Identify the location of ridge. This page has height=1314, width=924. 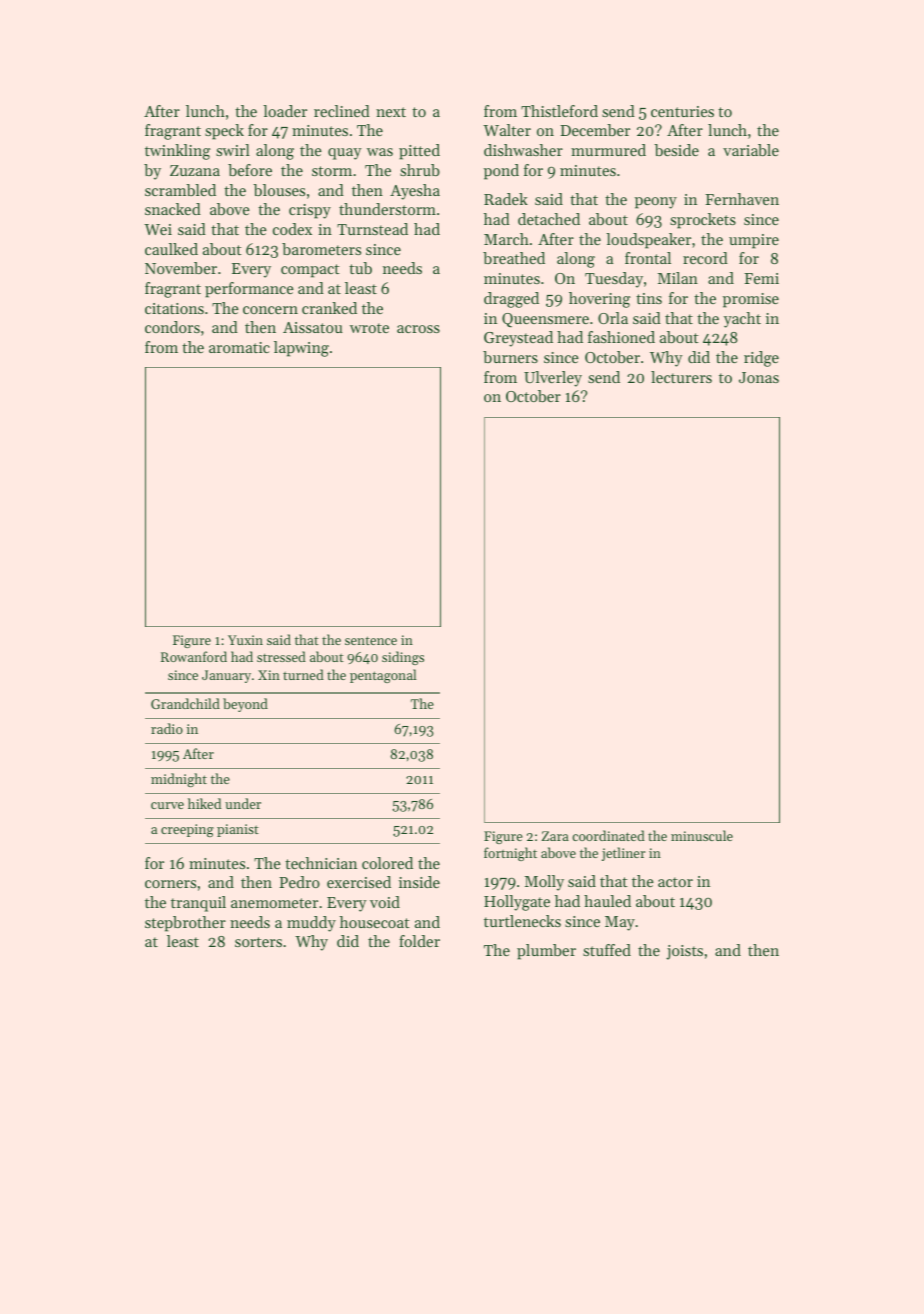
(761, 359).
